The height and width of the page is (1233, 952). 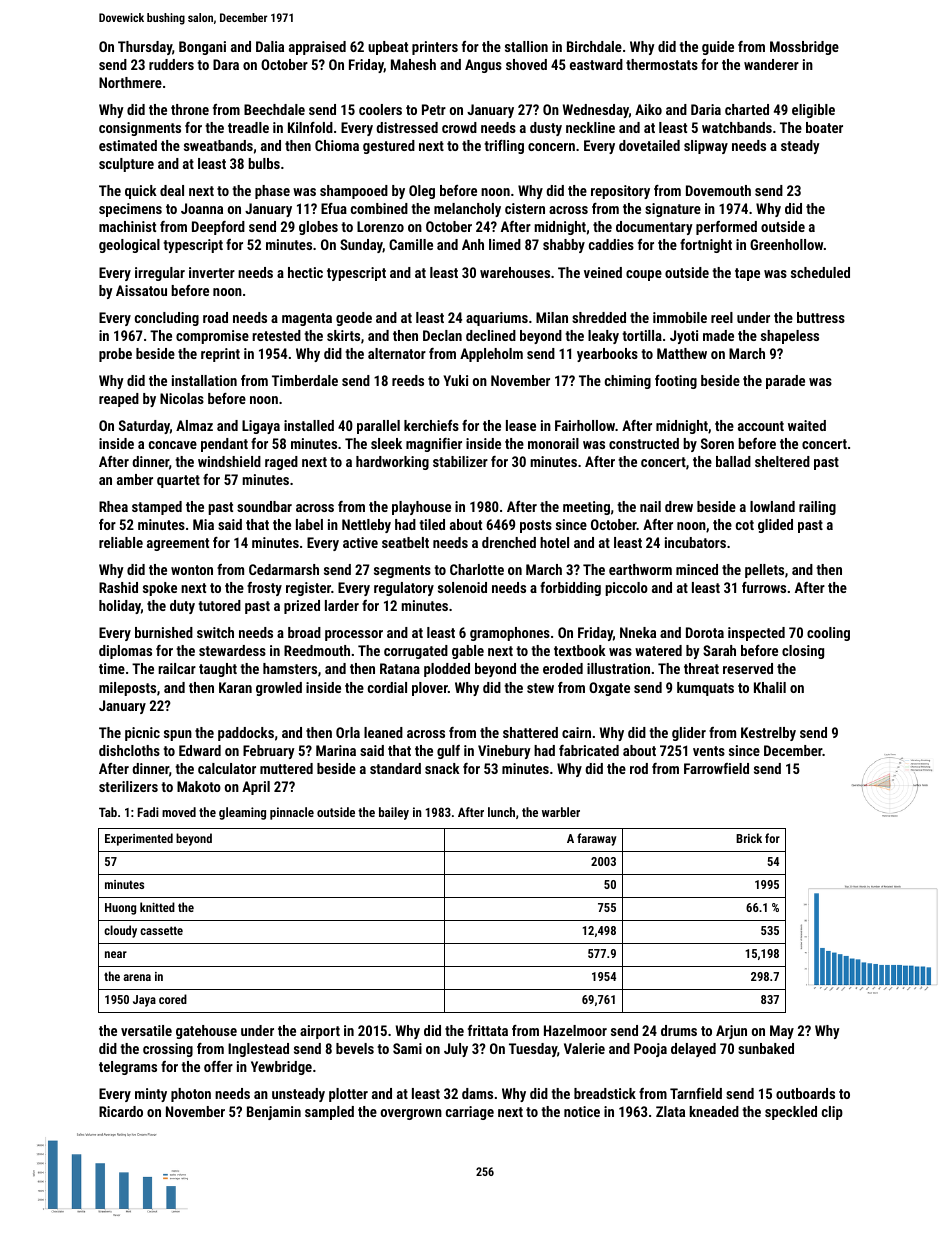 I want to click on Arjun, so click(x=731, y=1032).
